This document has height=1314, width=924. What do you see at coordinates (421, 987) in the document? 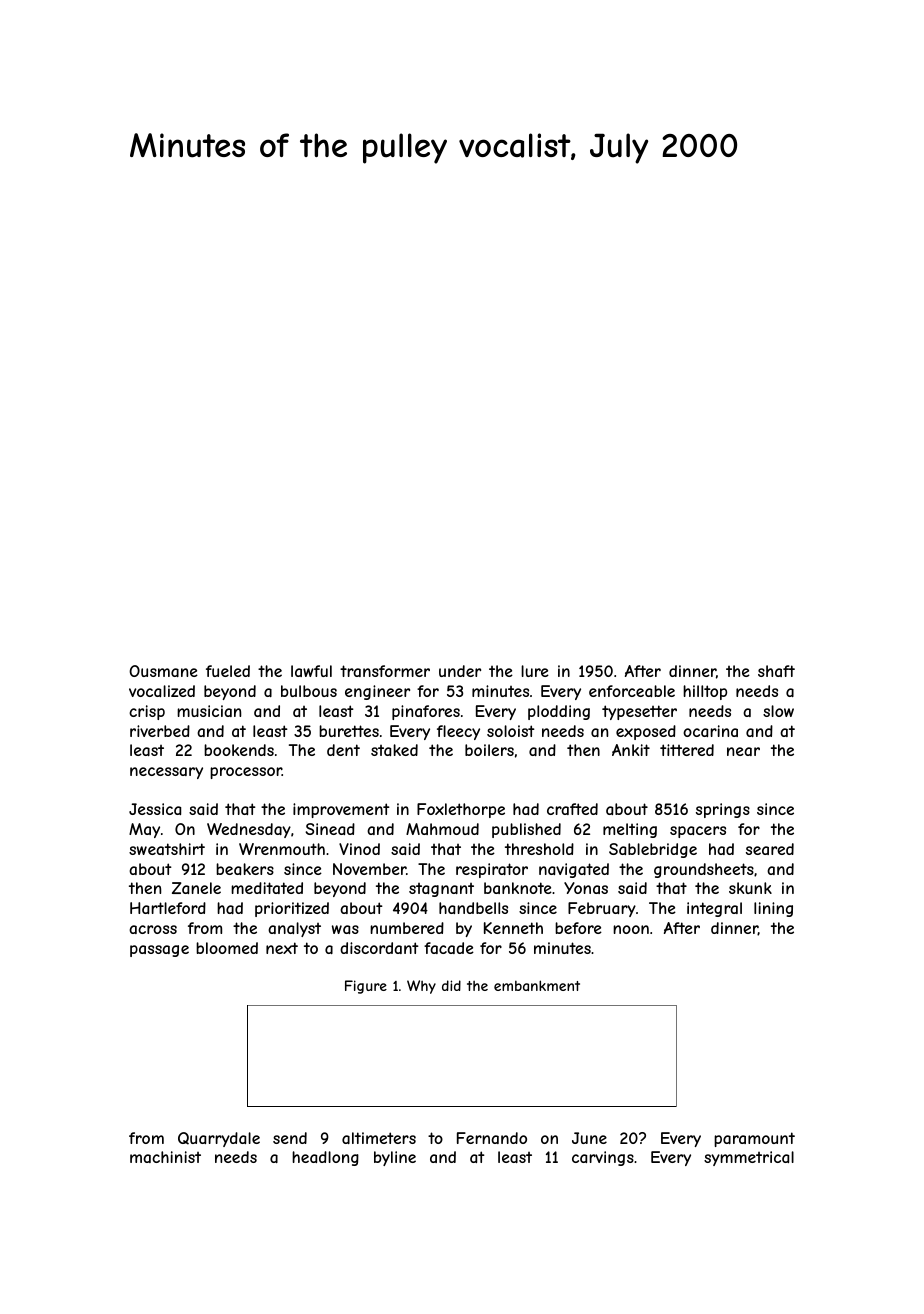
I see `Why` at bounding box center [421, 987].
